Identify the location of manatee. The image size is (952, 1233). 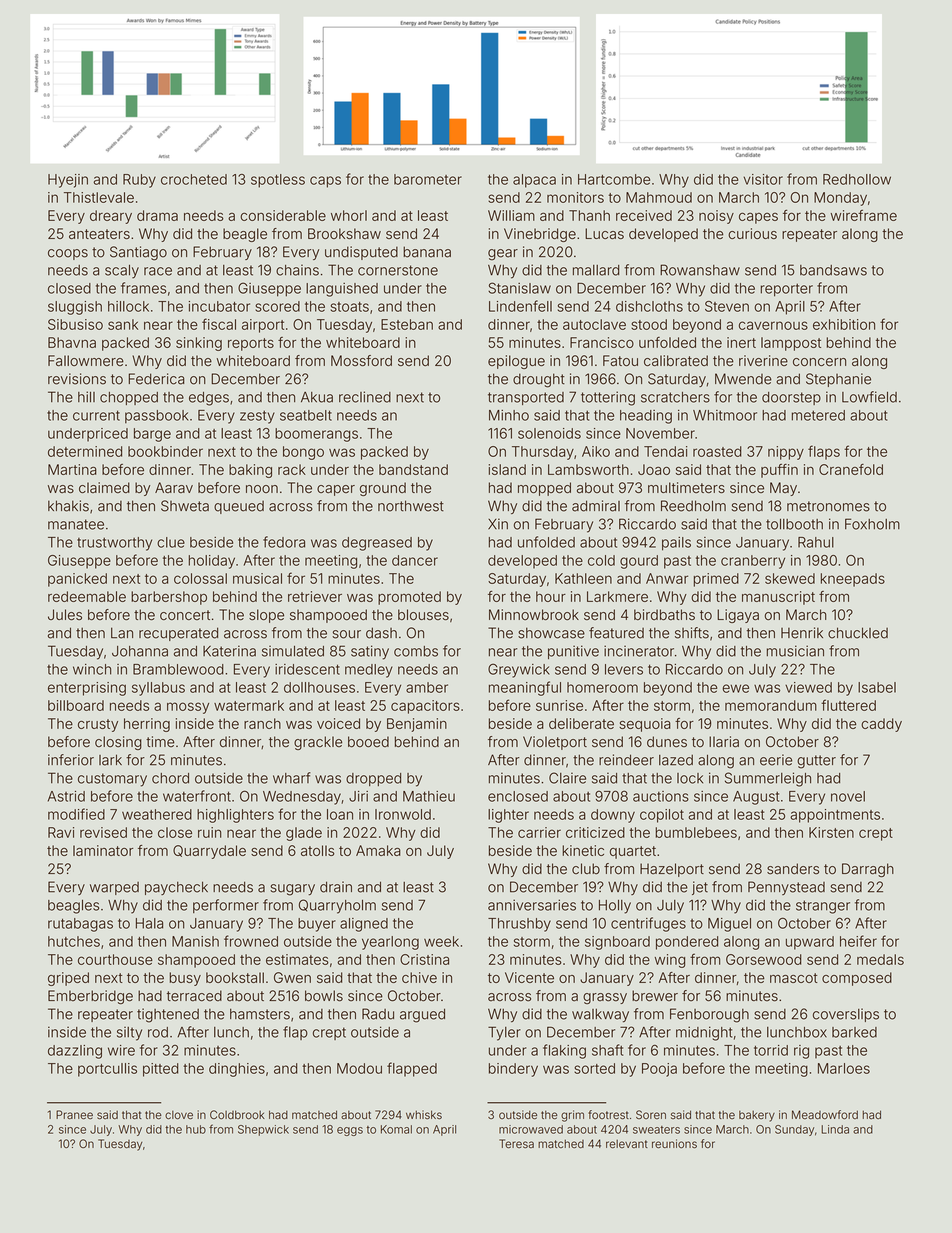
(76, 524).
